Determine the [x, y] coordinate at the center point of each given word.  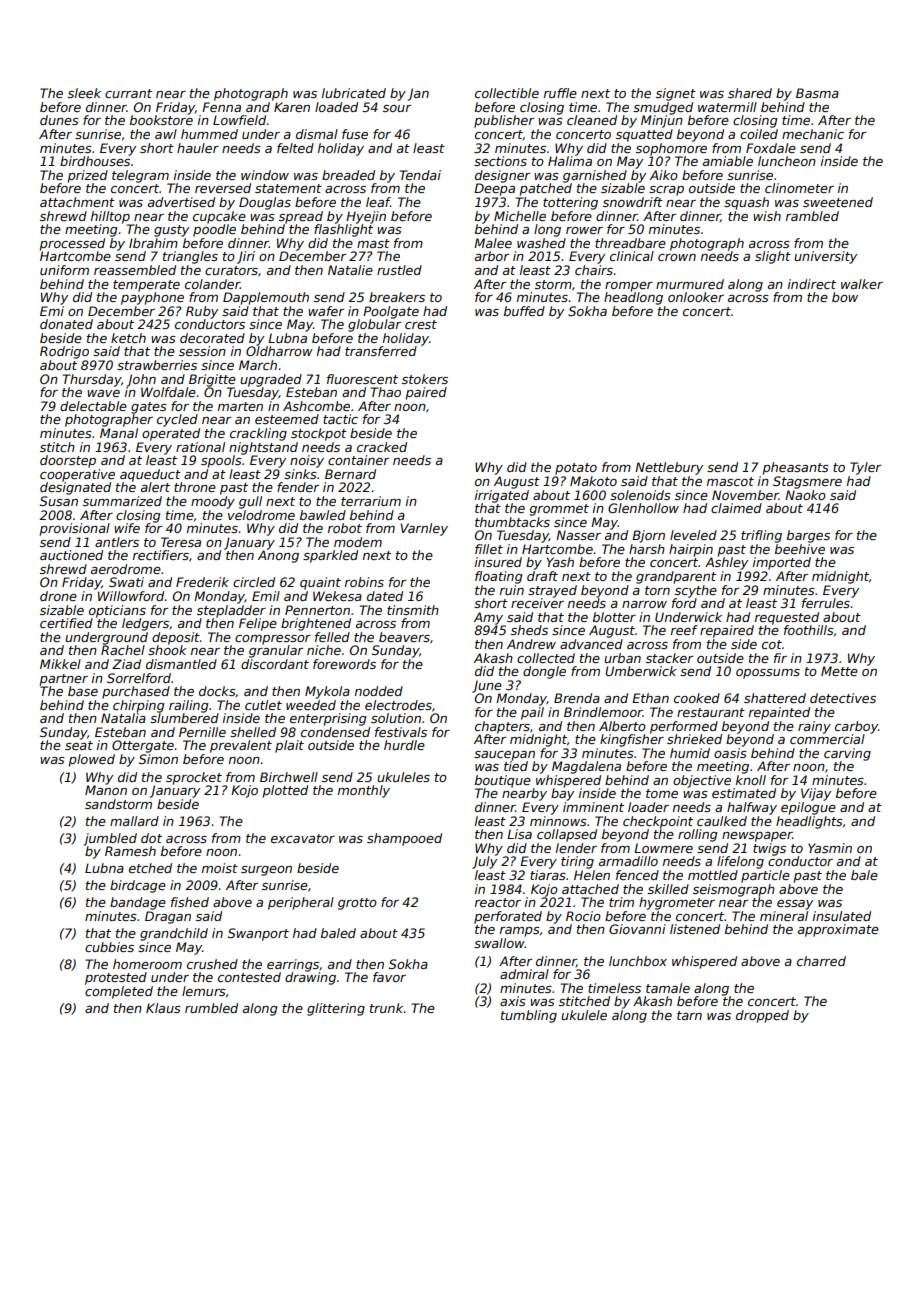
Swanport [258, 934]
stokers [425, 379]
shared [750, 93]
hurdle [404, 745]
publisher [504, 121]
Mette [839, 671]
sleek [84, 93]
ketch [128, 338]
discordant [275, 664]
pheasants [796, 468]
